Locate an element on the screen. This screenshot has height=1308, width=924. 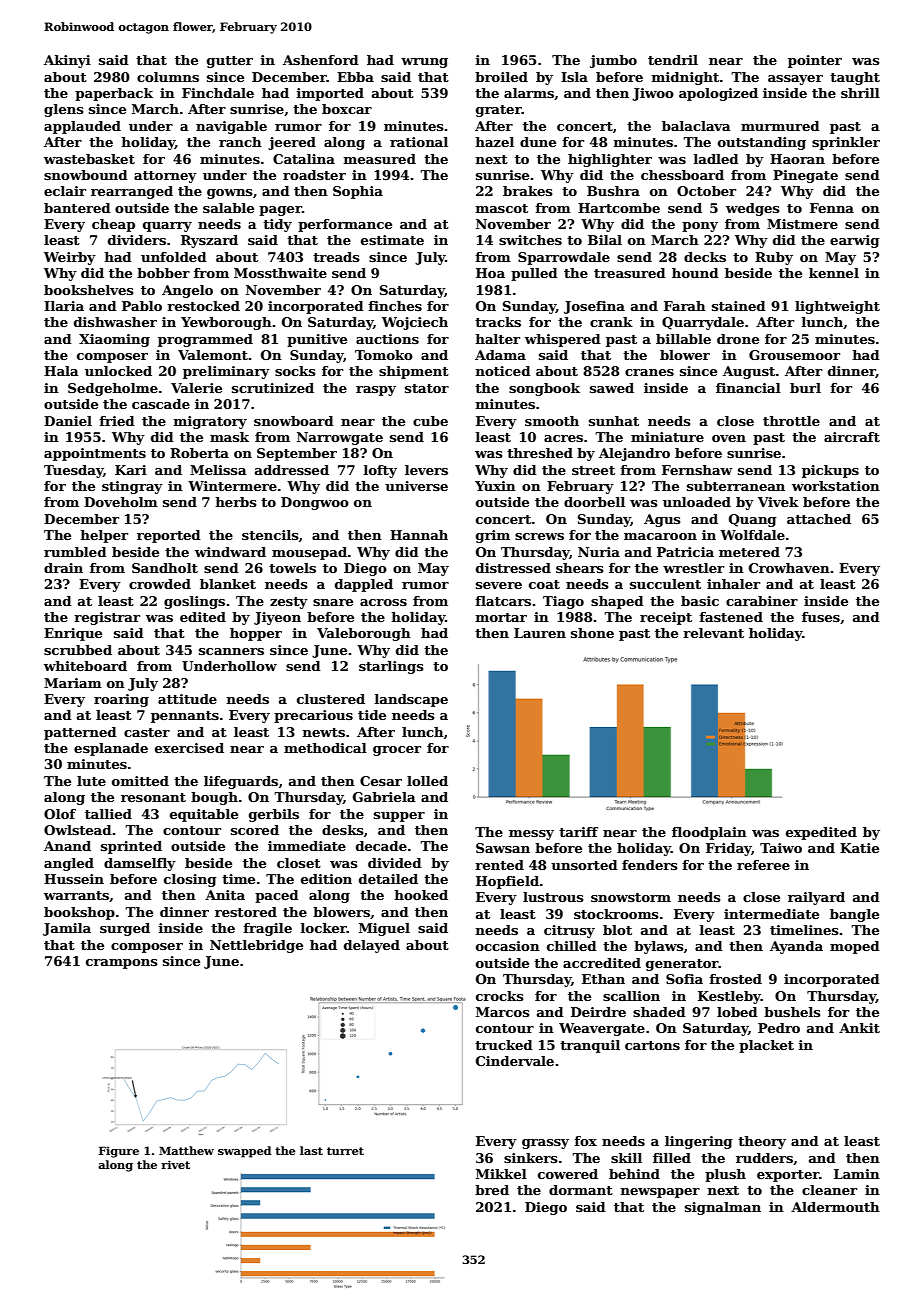
floodplain is located at coordinates (709, 833).
